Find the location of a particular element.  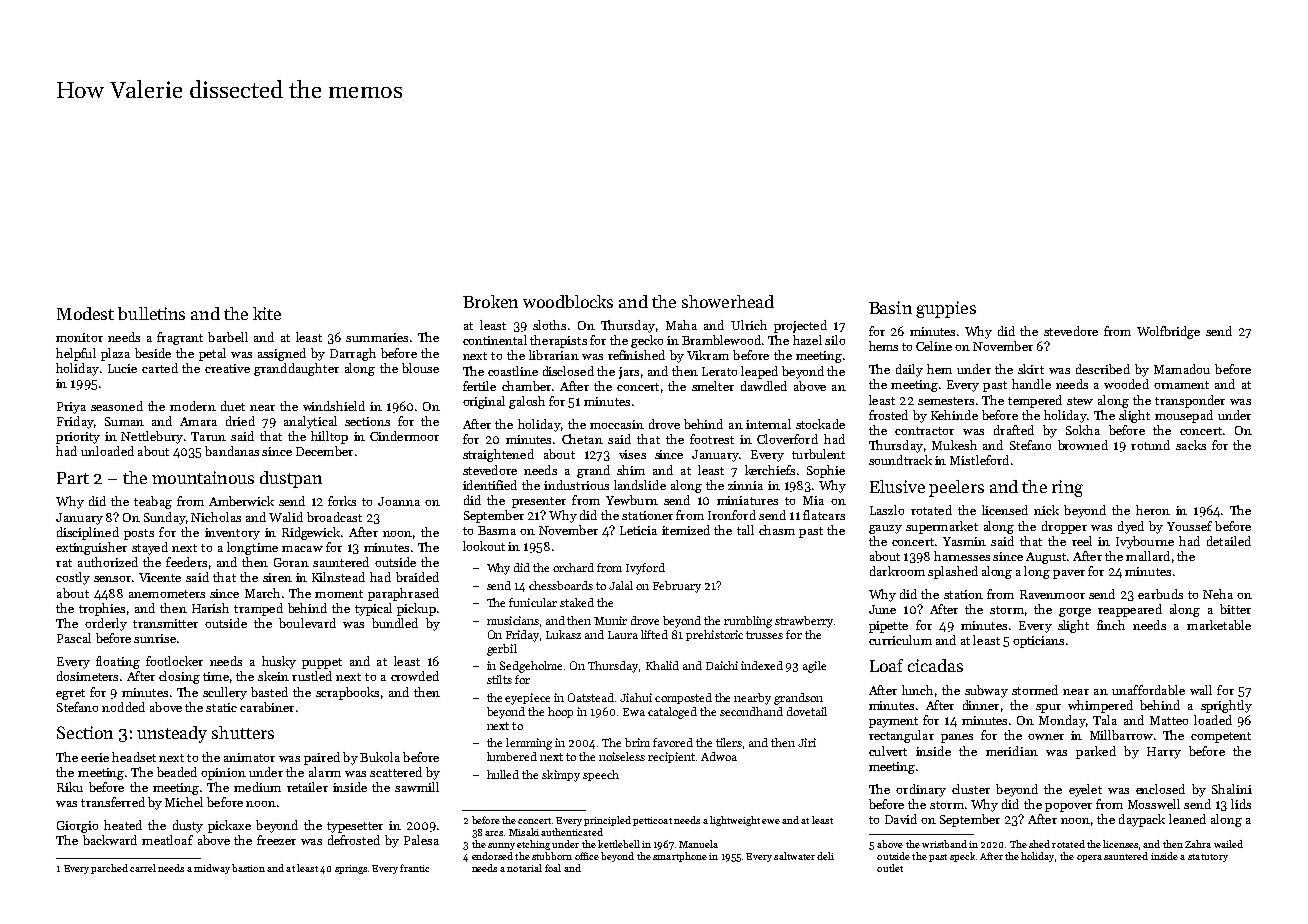

skirt is located at coordinates (1031, 369).
